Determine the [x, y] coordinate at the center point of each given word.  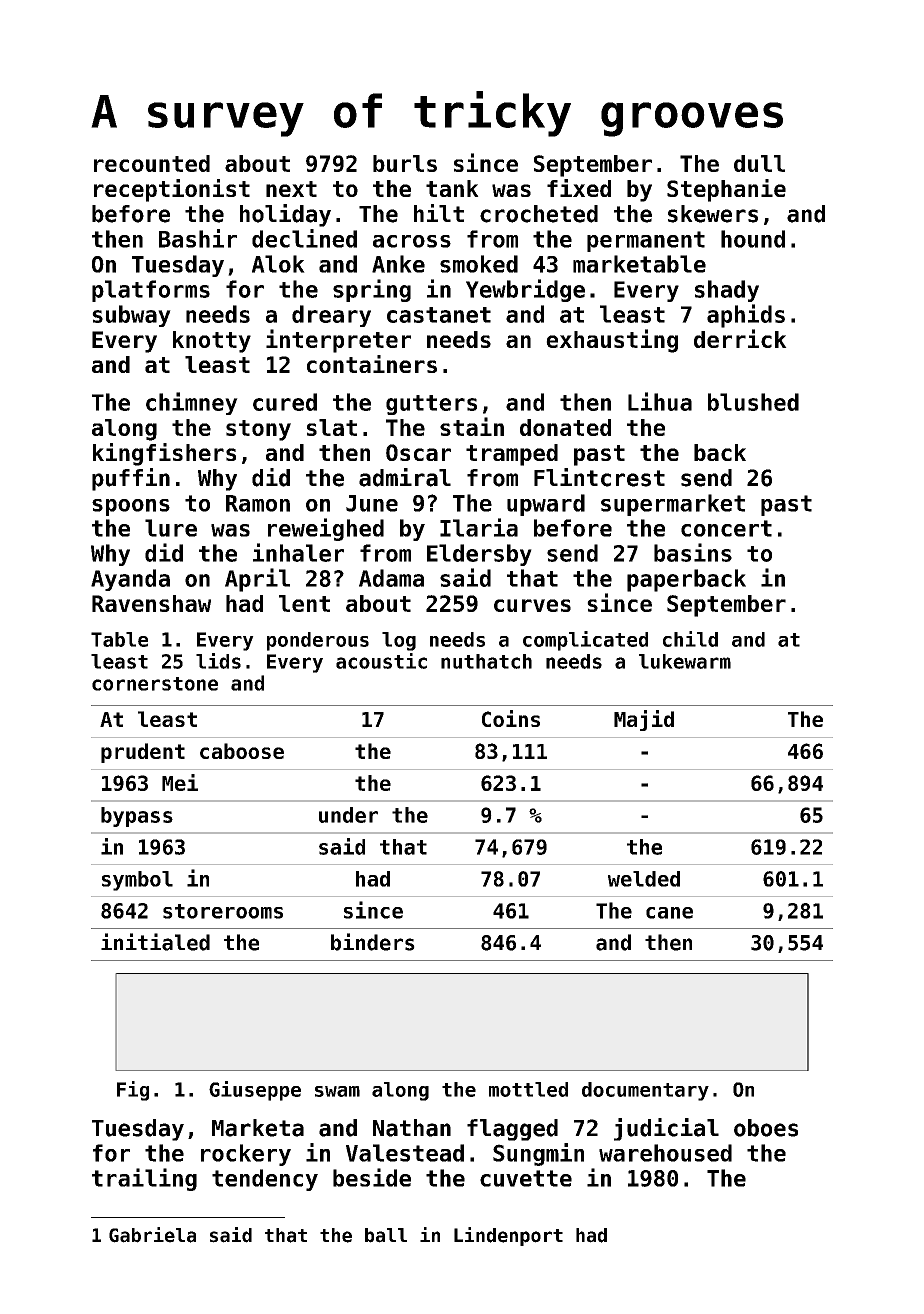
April [257, 580]
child [690, 639]
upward [546, 505]
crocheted [539, 214]
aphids [746, 316]
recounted [152, 163]
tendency [265, 1180]
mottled [528, 1089]
